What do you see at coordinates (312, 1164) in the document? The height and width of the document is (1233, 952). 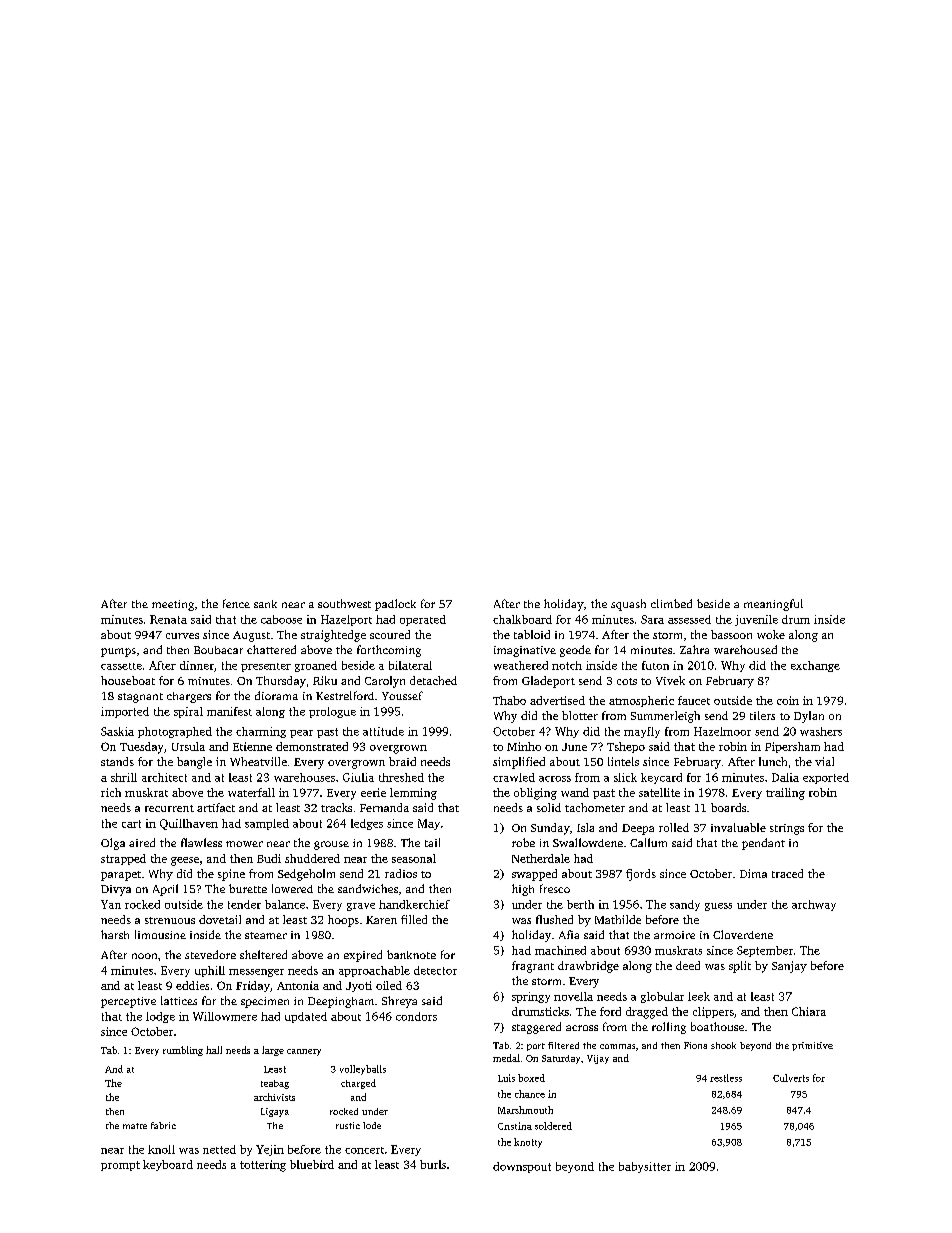 I see `bluebird` at bounding box center [312, 1164].
